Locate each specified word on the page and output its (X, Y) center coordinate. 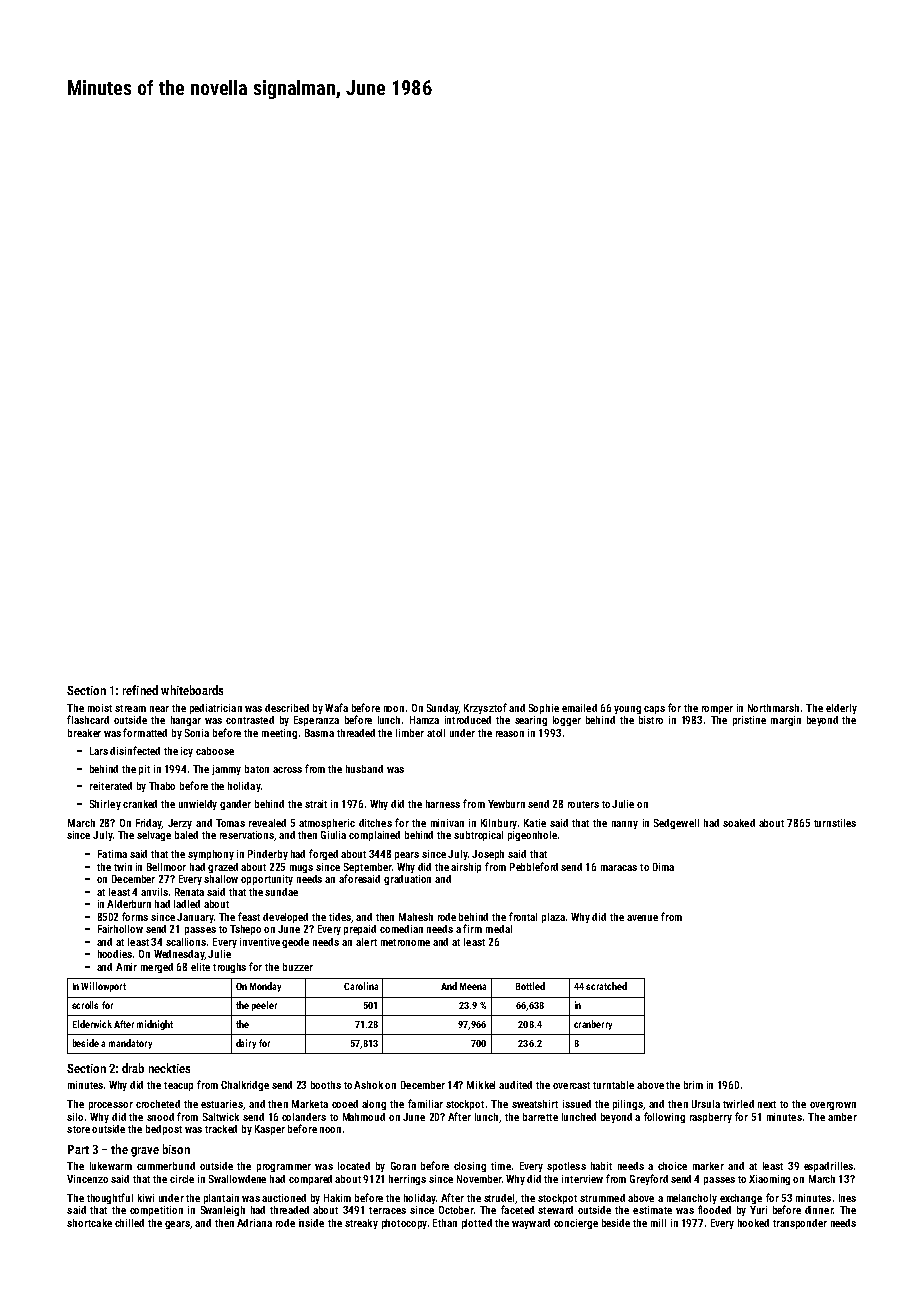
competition (156, 1211)
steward (555, 1210)
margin (786, 721)
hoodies (115, 954)
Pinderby (268, 855)
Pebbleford (534, 866)
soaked (739, 823)
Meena (473, 986)
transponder (800, 1224)
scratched (606, 986)
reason (510, 734)
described (287, 708)
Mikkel (481, 1085)
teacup (178, 1086)
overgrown (833, 1106)
